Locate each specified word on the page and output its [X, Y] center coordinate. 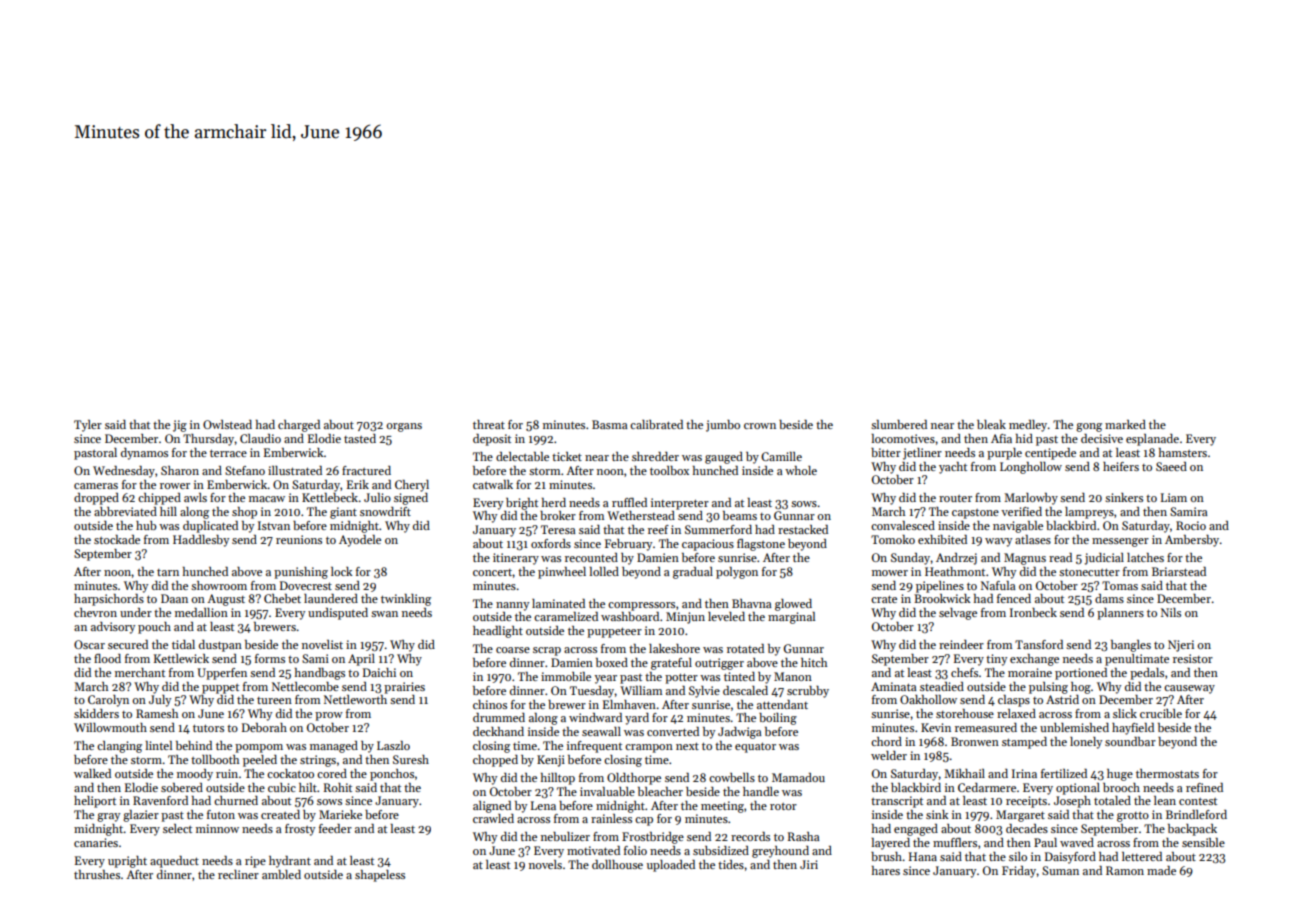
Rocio [1191, 525]
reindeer [961, 644]
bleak [991, 424]
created [280, 814]
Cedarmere [987, 787]
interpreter [680, 504]
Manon [793, 676]
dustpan [220, 646]
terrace [228, 453]
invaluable [607, 791]
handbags [320, 674]
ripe [255, 862]
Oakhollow [928, 699]
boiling [778, 719]
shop [244, 513]
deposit [492, 440]
